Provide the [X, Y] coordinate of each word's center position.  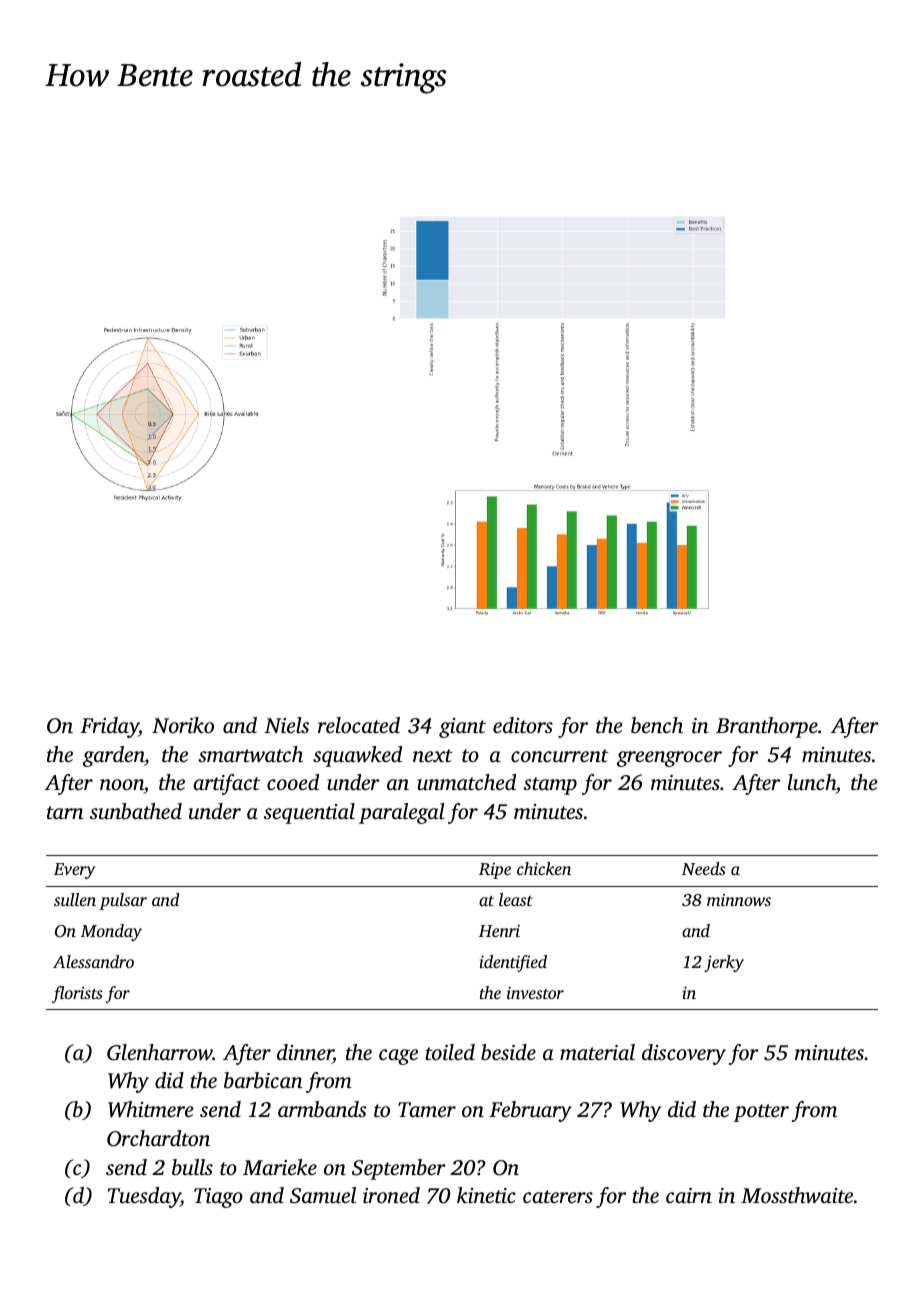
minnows [739, 900]
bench [657, 725]
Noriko [183, 725]
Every [74, 871]
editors [523, 725]
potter [761, 1113]
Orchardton [158, 1138]
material [597, 1052]
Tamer [427, 1109]
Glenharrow [160, 1052]
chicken [544, 868]
